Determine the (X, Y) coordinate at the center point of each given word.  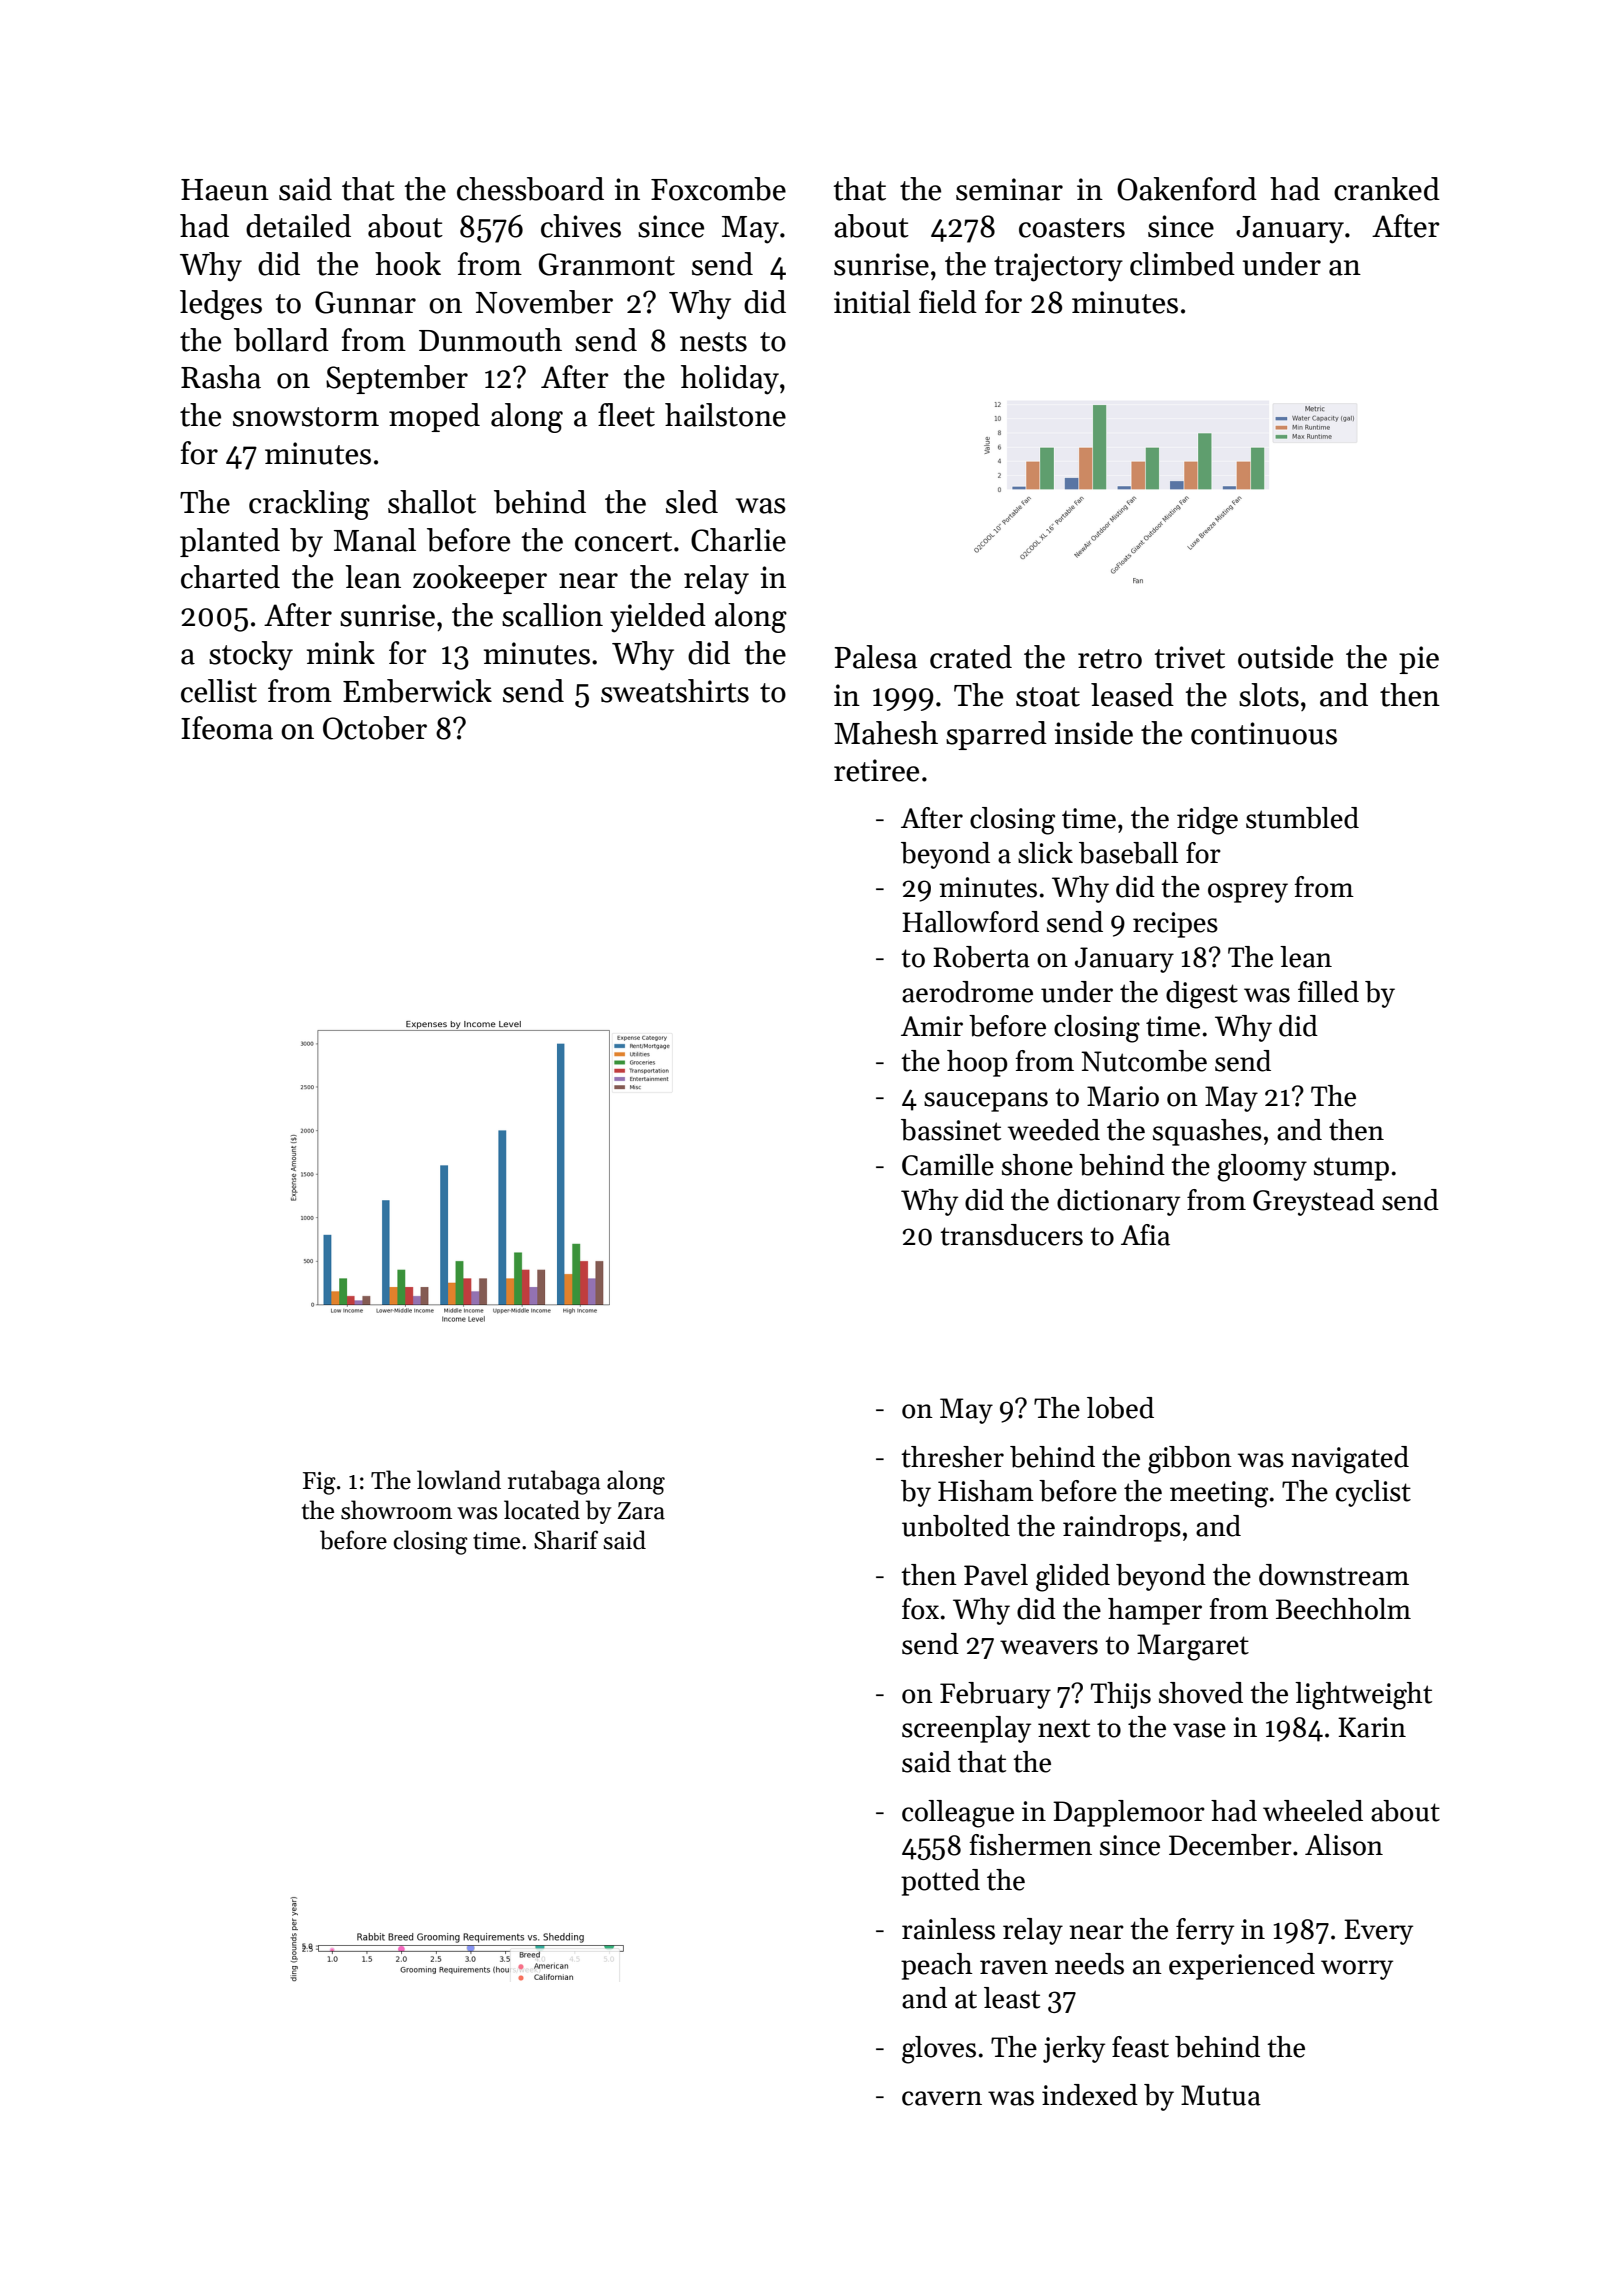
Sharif (566, 1540)
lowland (459, 1480)
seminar (1009, 189)
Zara (641, 1511)
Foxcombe (718, 189)
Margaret (1193, 1647)
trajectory (1058, 267)
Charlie (738, 540)
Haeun (225, 190)
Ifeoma (227, 728)
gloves (939, 2050)
